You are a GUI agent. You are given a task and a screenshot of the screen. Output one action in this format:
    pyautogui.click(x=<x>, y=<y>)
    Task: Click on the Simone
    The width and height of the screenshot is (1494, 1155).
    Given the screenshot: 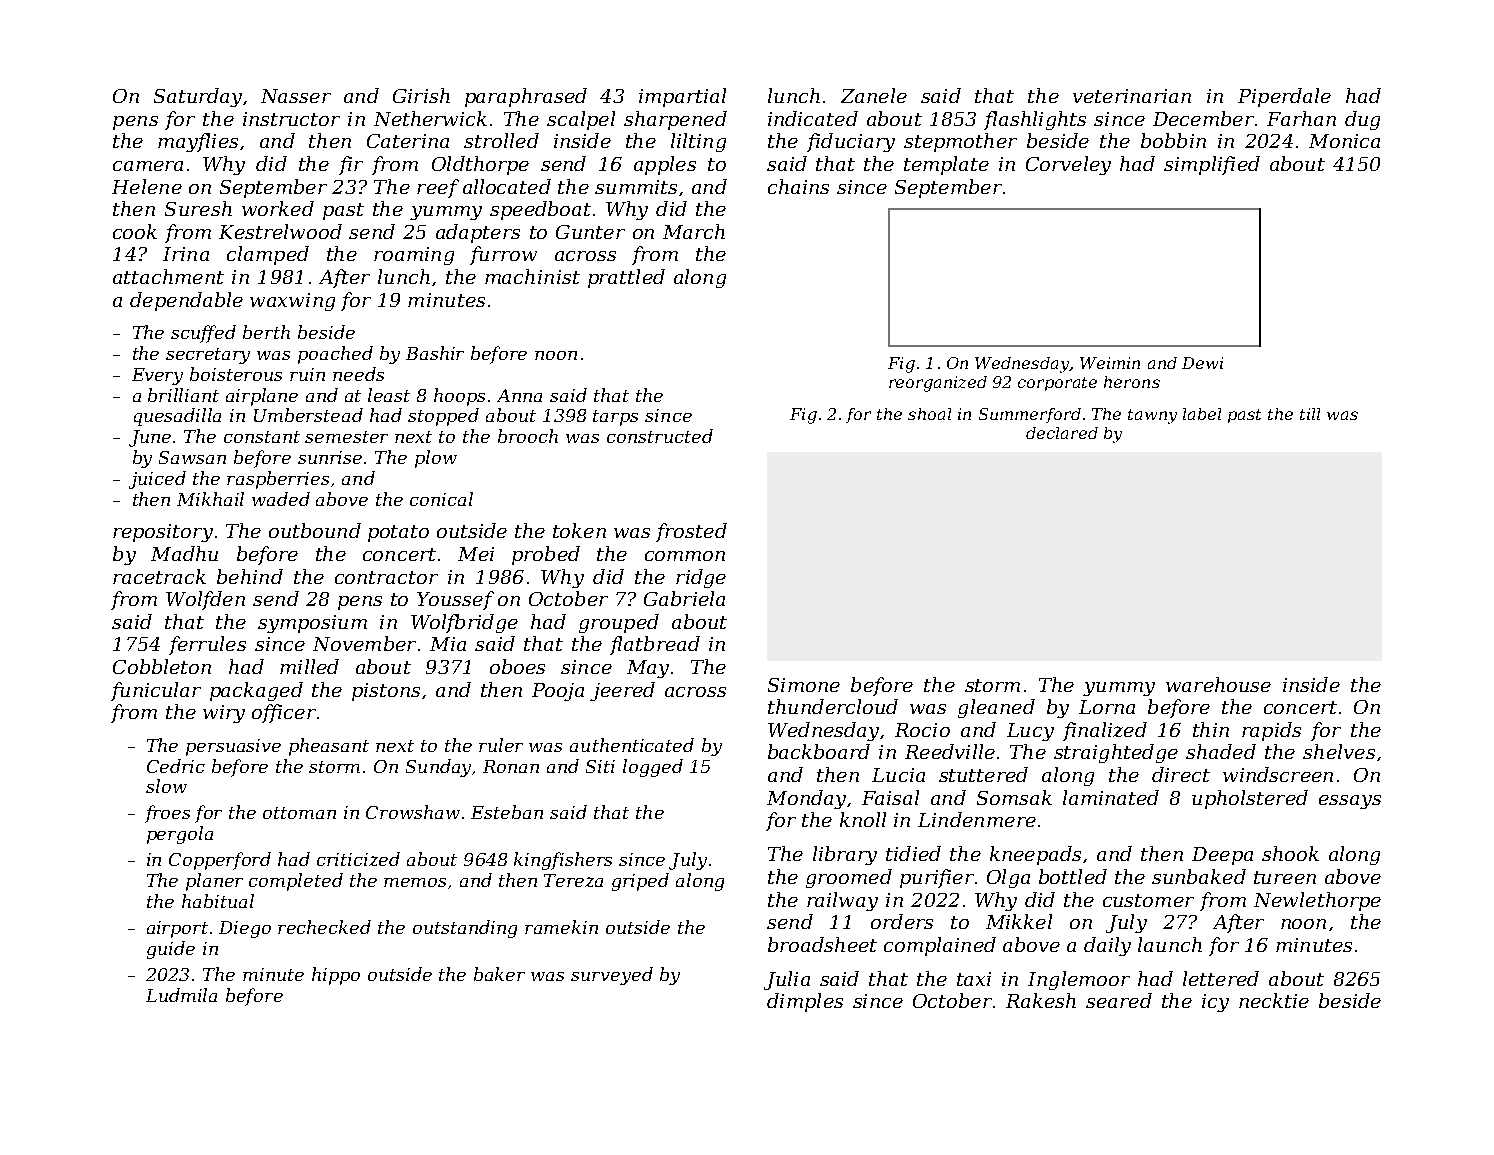 What is the action you would take?
    pyautogui.click(x=804, y=685)
